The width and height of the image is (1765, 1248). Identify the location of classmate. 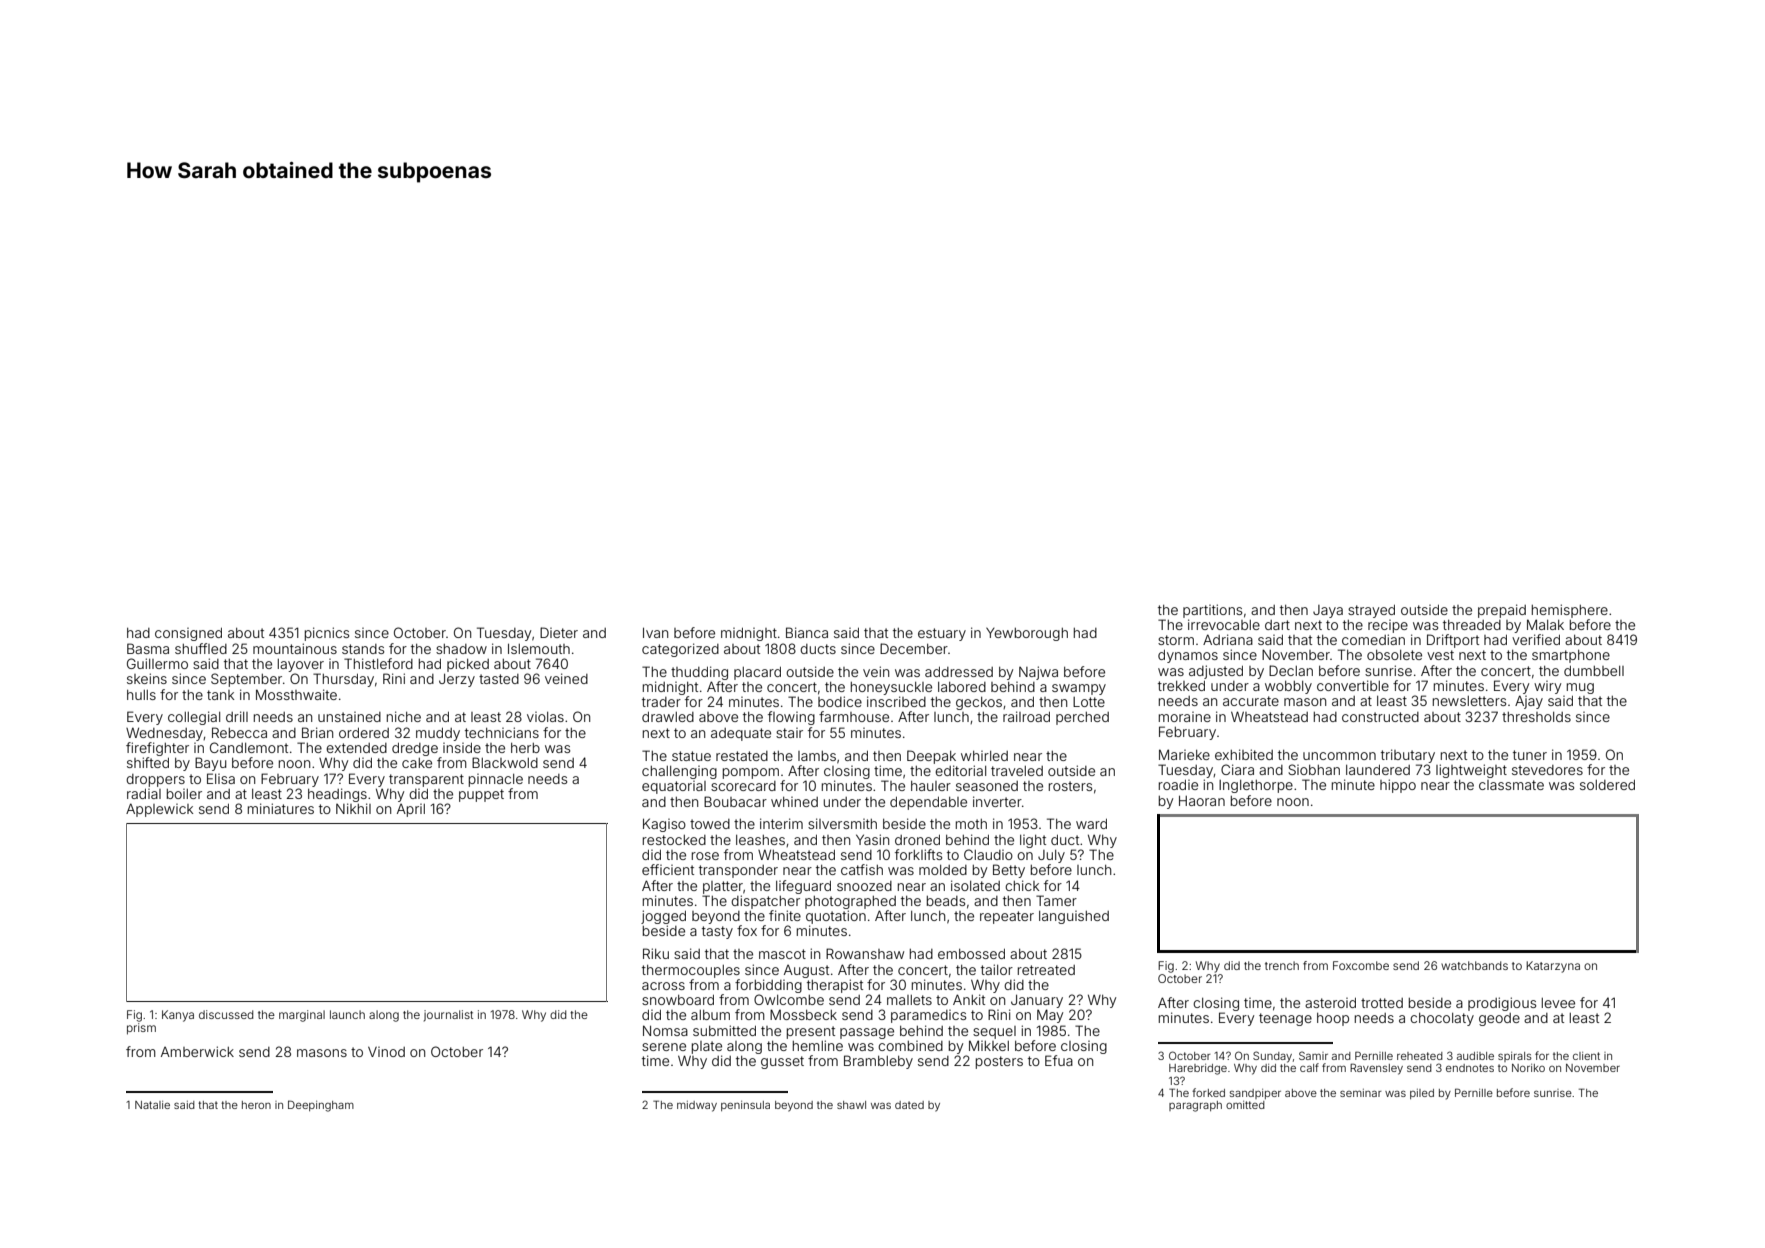
(1511, 785).
